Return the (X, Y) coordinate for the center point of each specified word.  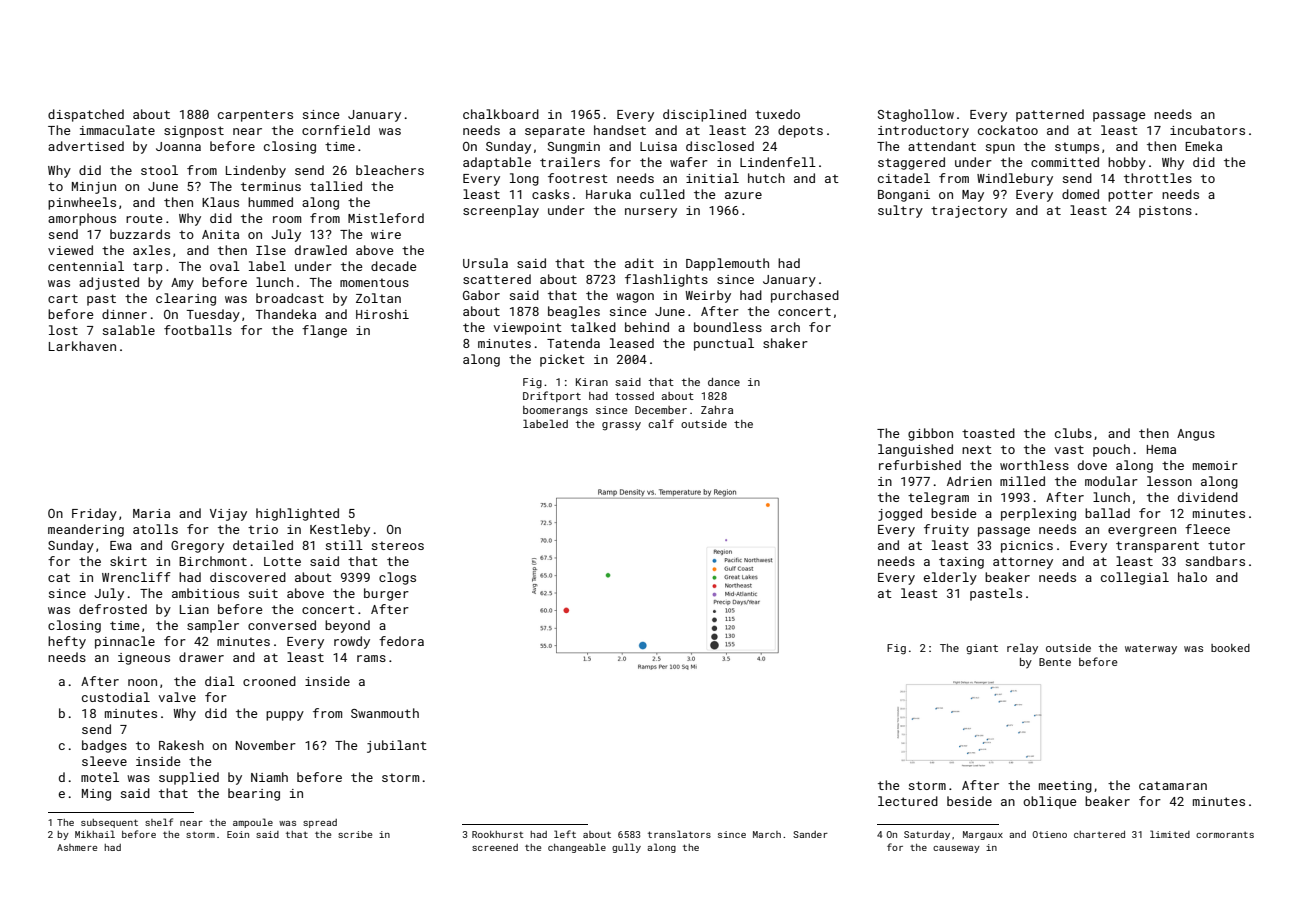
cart (63, 298)
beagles (574, 312)
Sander (810, 834)
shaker (785, 343)
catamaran (1173, 785)
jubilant (397, 746)
